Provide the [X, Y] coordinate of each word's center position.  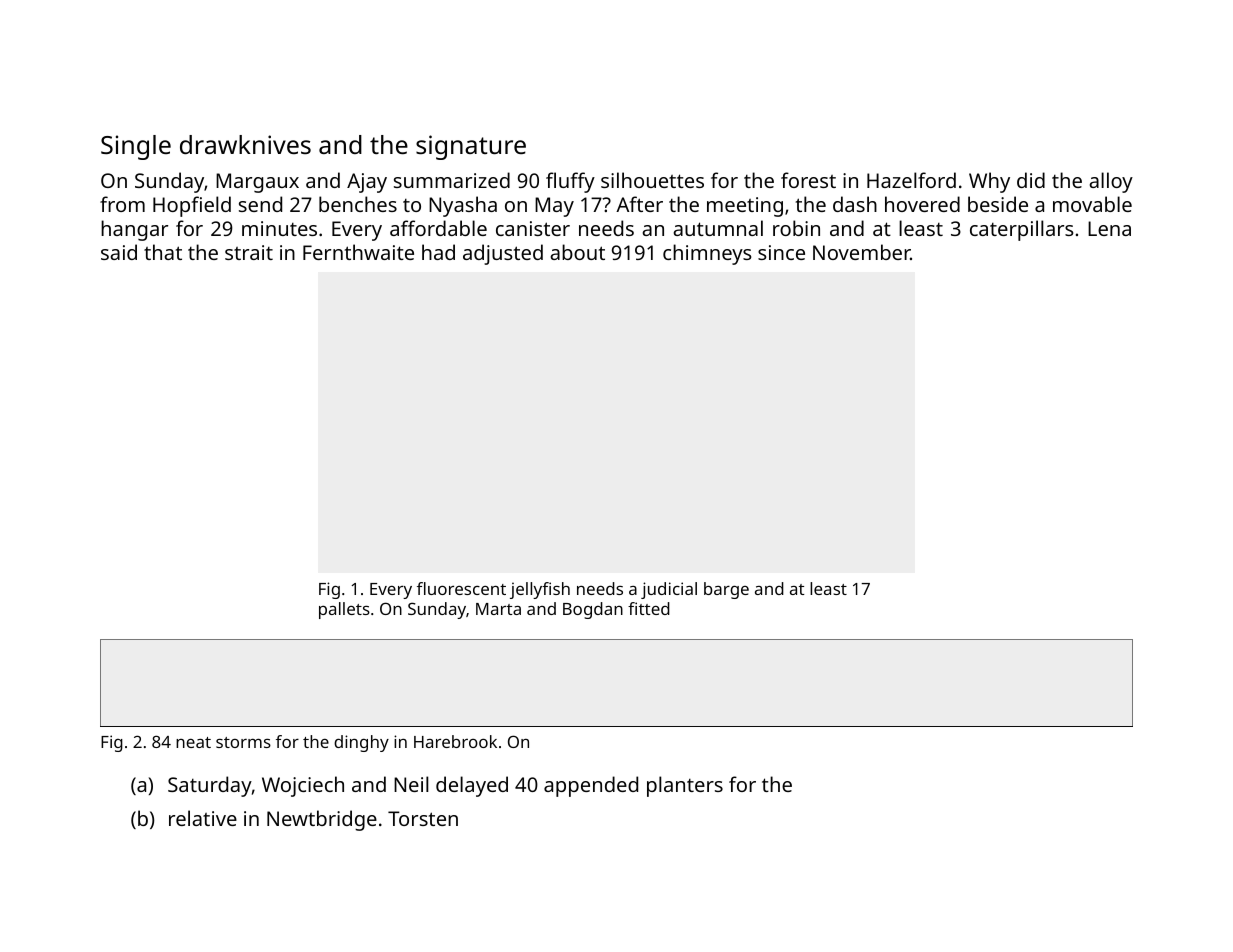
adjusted [503, 254]
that [163, 252]
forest [808, 180]
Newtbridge [322, 820]
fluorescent [461, 588]
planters [685, 786]
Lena [1109, 228]
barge [726, 590]
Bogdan [593, 610]
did [1031, 180]
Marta [498, 609]
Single [136, 147]
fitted [649, 608]
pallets [344, 610]
